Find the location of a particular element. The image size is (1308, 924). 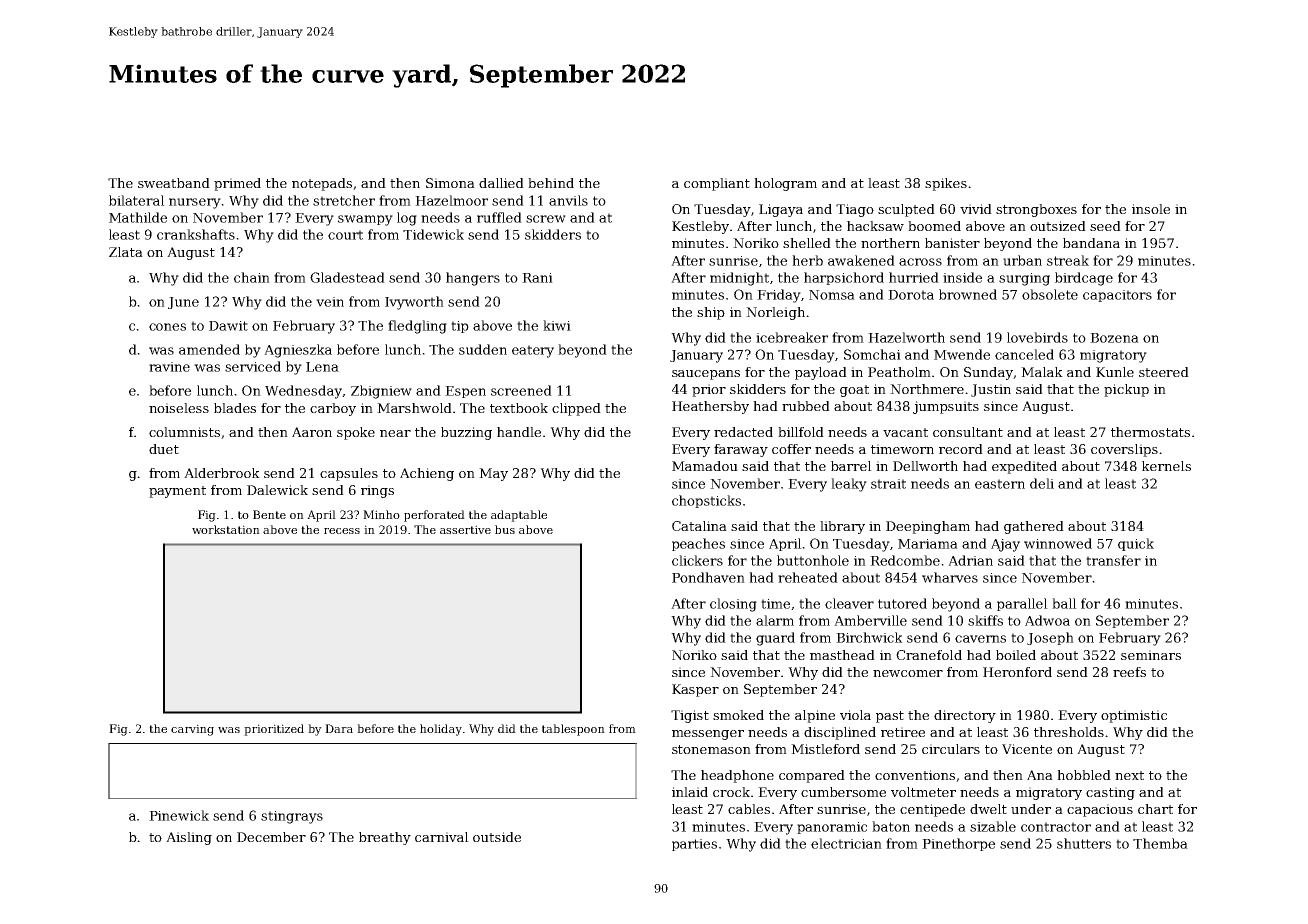

spikes is located at coordinates (946, 184).
